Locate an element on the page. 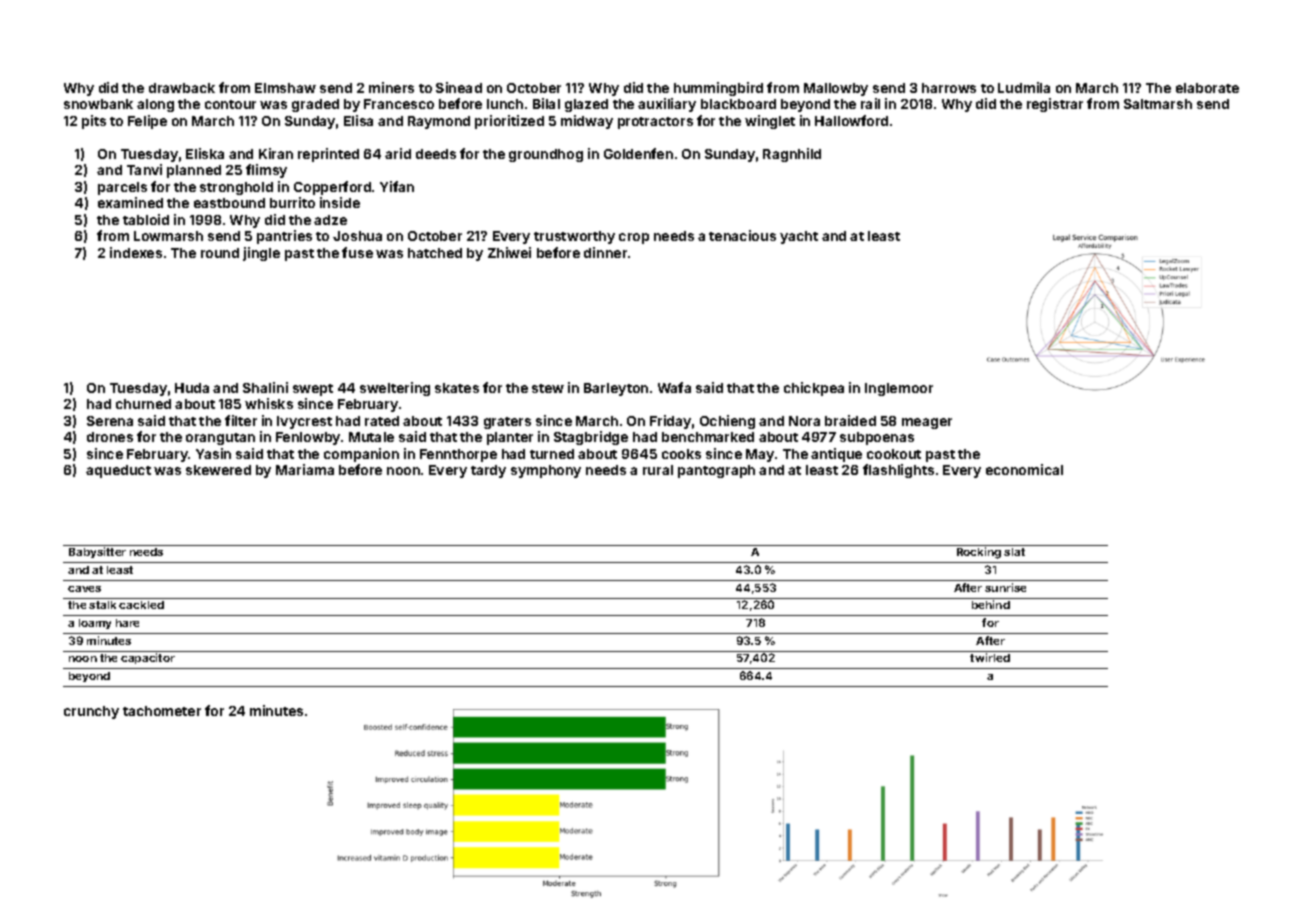 The width and height of the page is (1308, 924). jingle is located at coordinates (261, 254).
